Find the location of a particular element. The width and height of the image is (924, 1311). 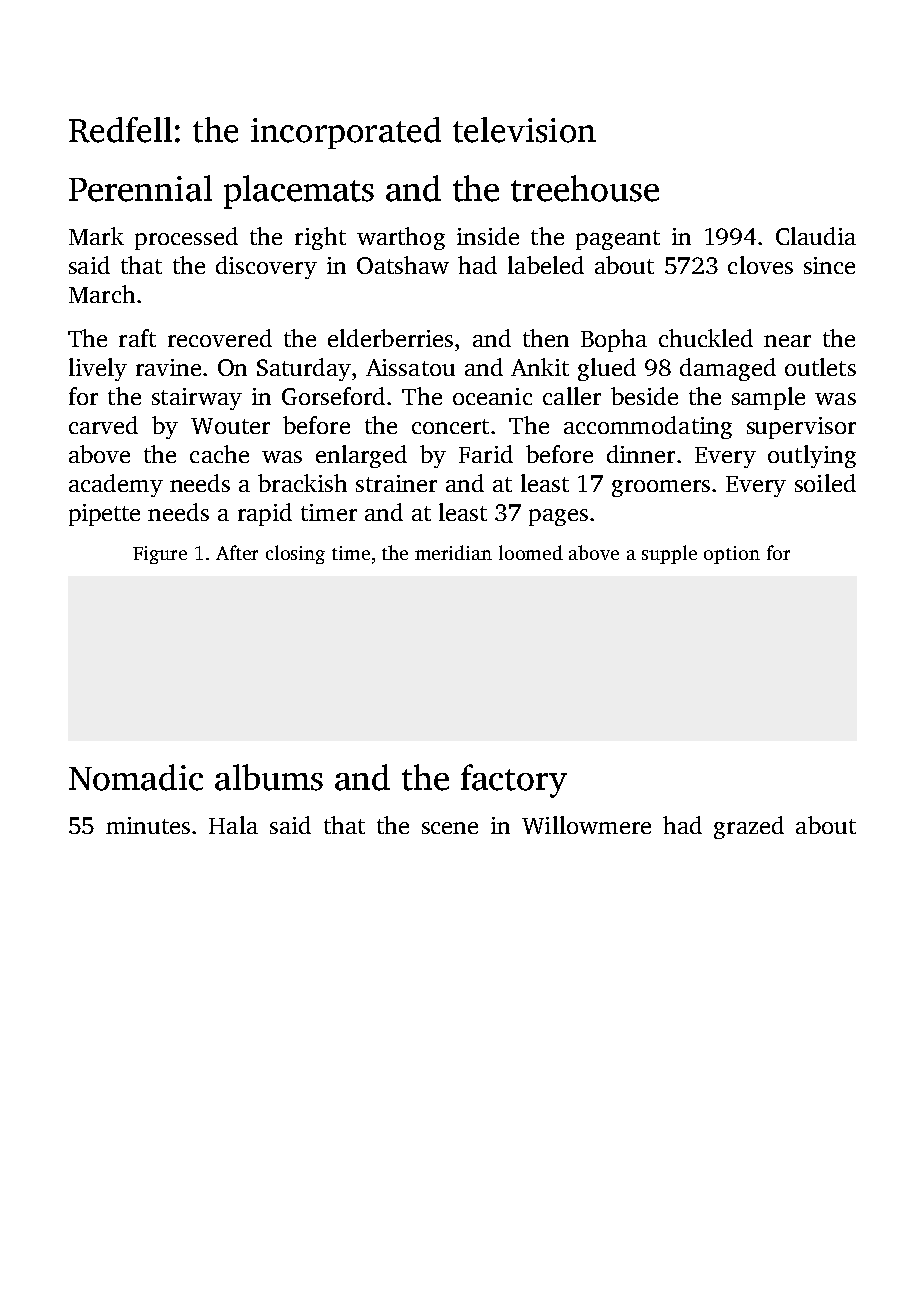

grazed is located at coordinates (749, 827).
